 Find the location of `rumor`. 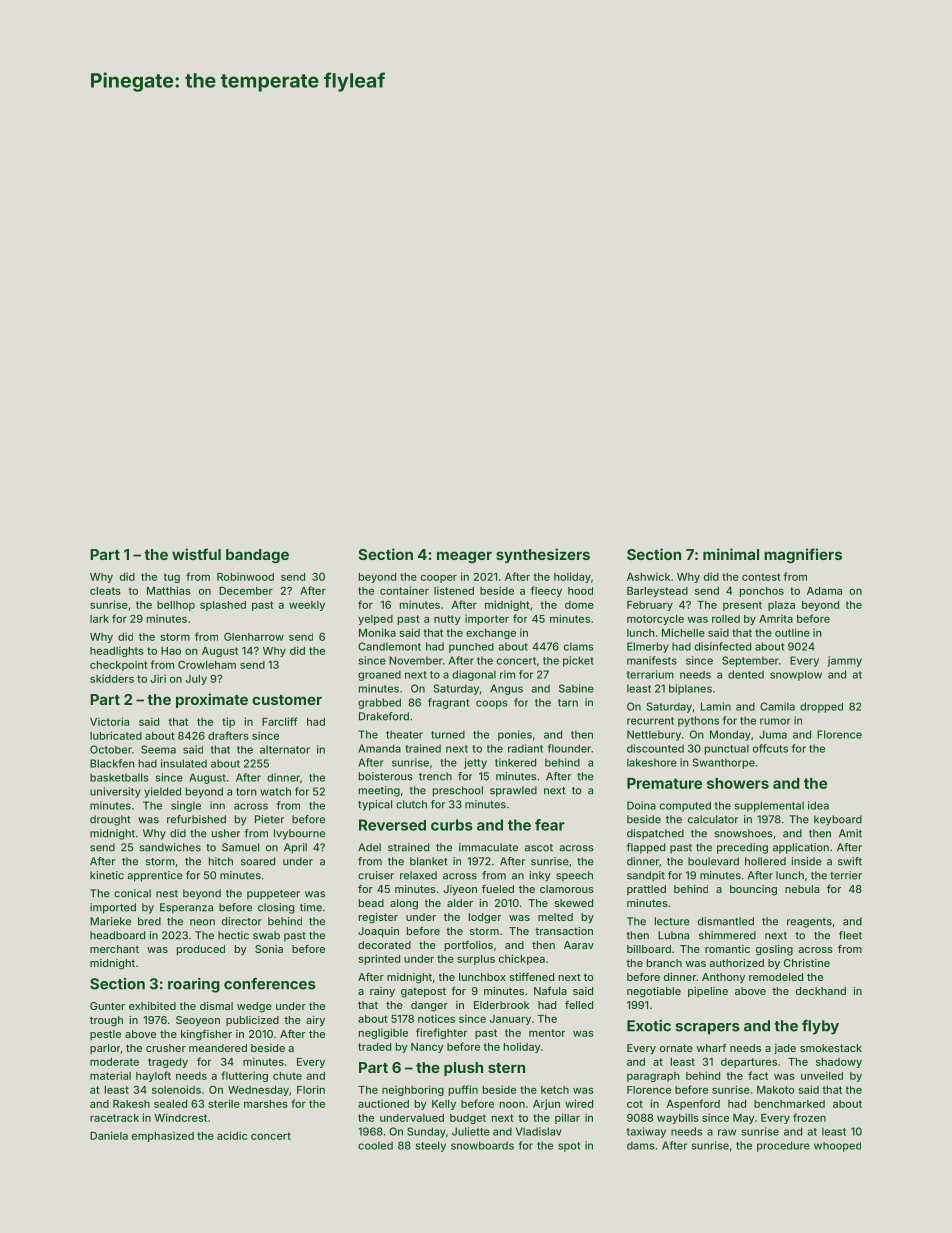

rumor is located at coordinates (775, 721).
